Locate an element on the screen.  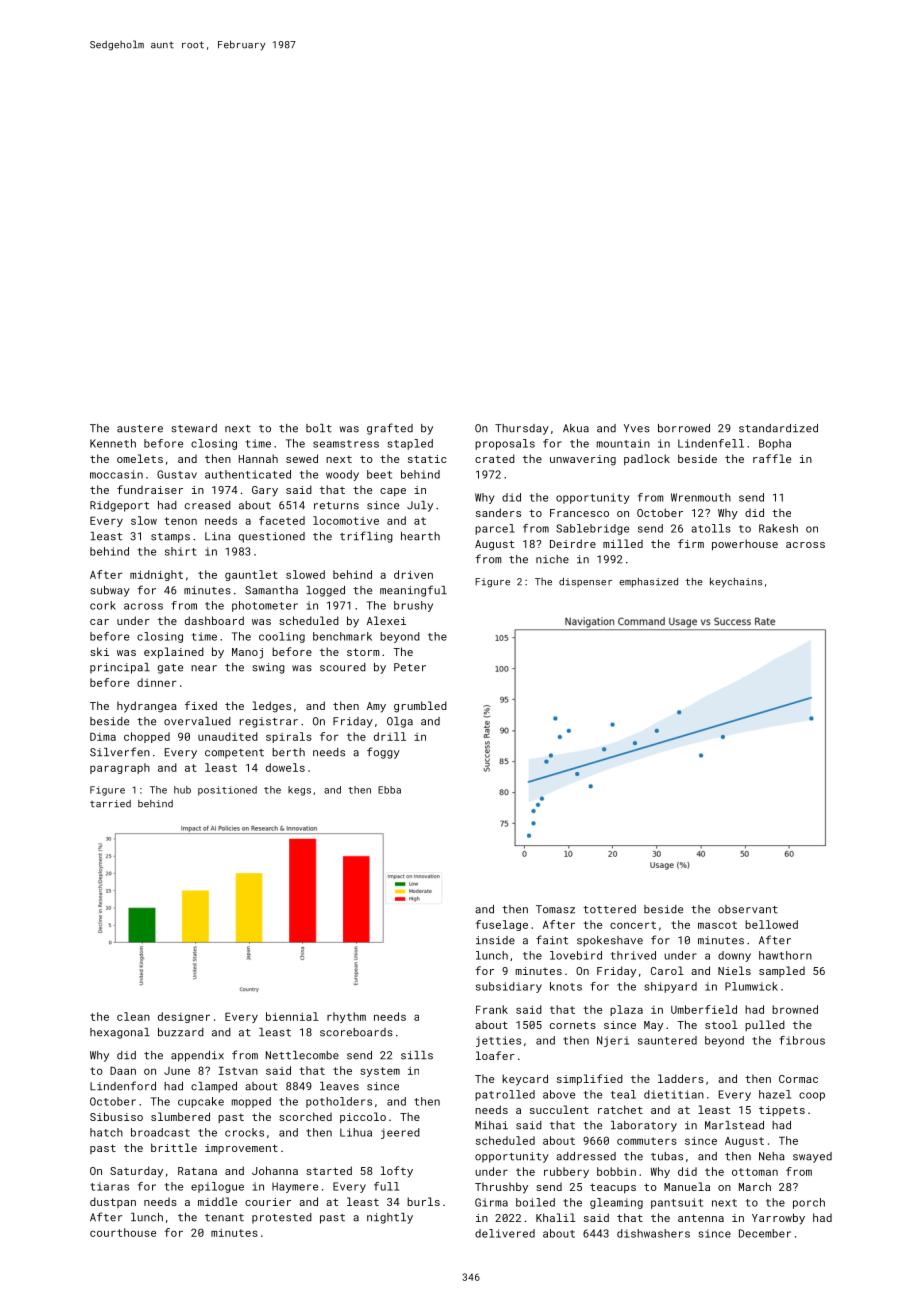
stamps is located at coordinates (170, 538).
